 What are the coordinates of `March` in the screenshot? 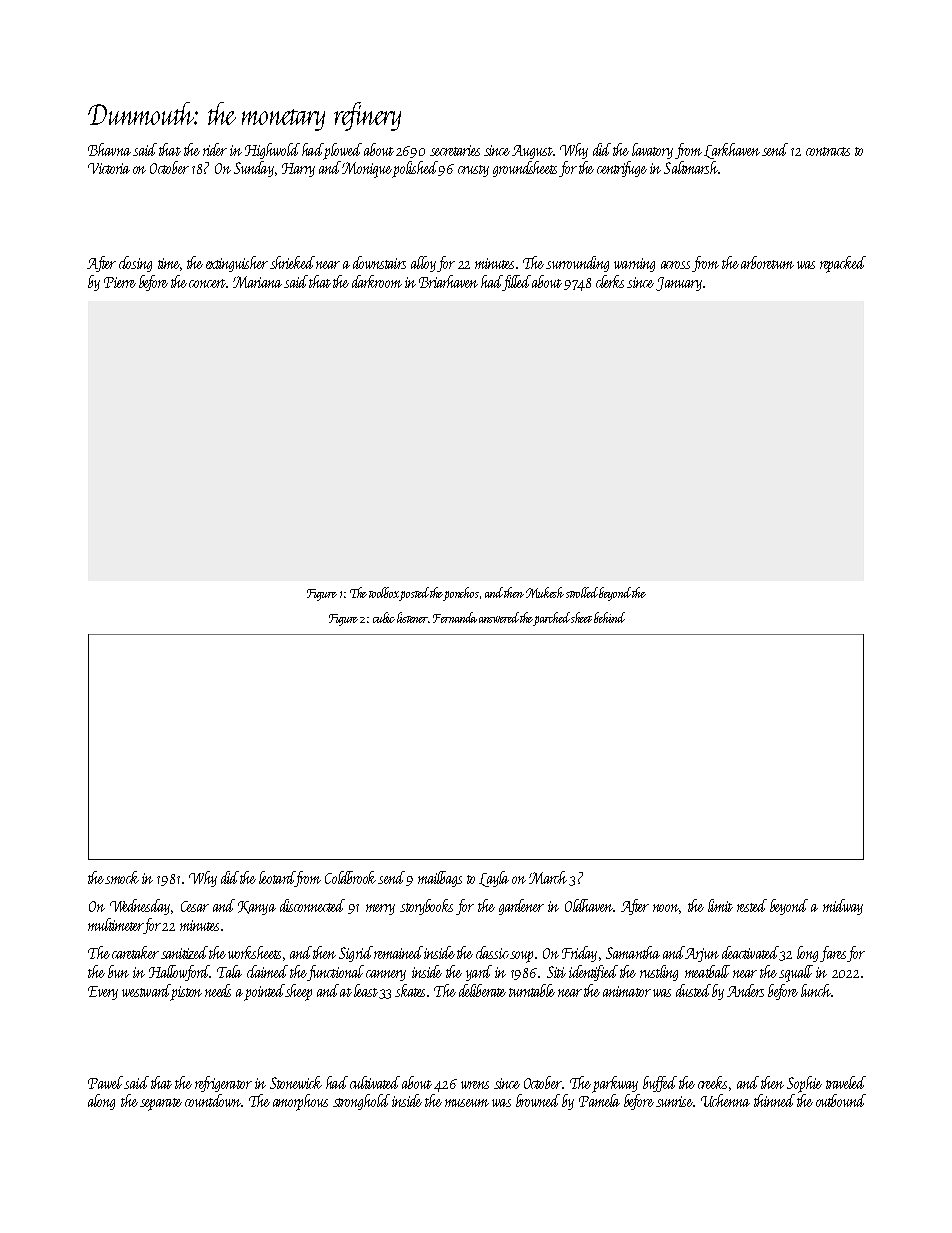 It's located at (548, 877).
